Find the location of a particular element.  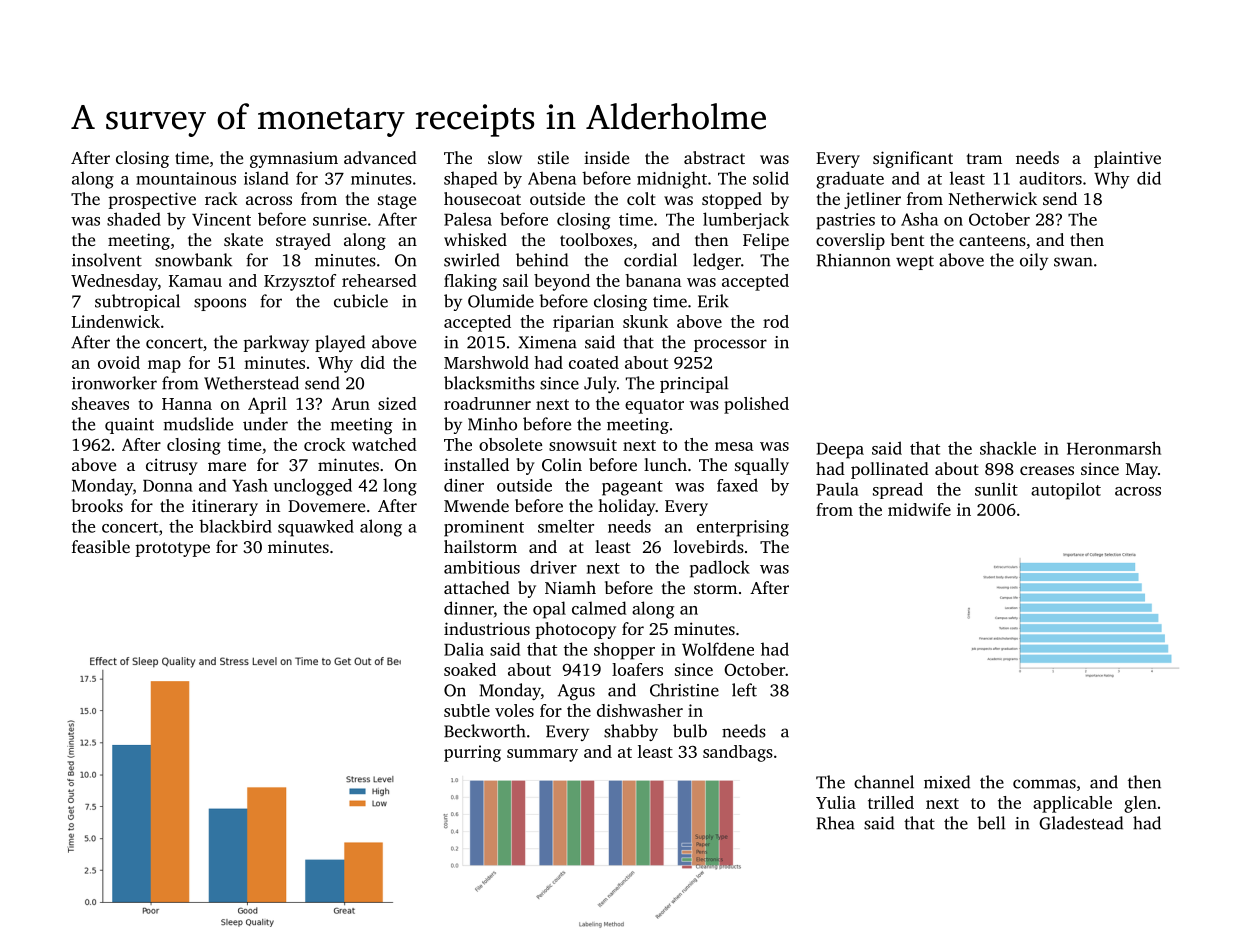

swan is located at coordinates (1073, 262).
